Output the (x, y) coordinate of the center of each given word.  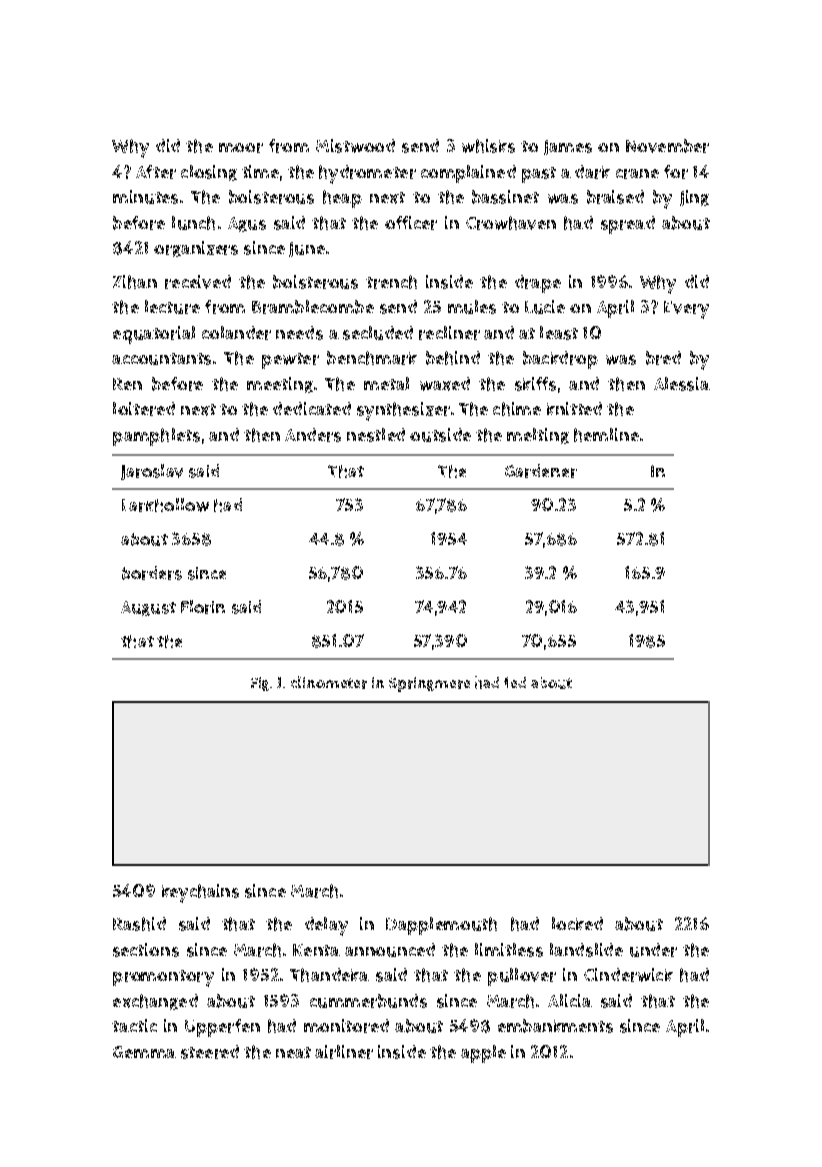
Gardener (541, 471)
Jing (694, 198)
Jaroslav (152, 472)
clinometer (329, 682)
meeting (280, 385)
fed (515, 682)
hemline (606, 435)
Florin (203, 607)
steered (210, 1052)
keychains (200, 893)
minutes (145, 197)
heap (342, 199)
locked (577, 923)
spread (628, 225)
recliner (449, 333)
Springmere (429, 684)
